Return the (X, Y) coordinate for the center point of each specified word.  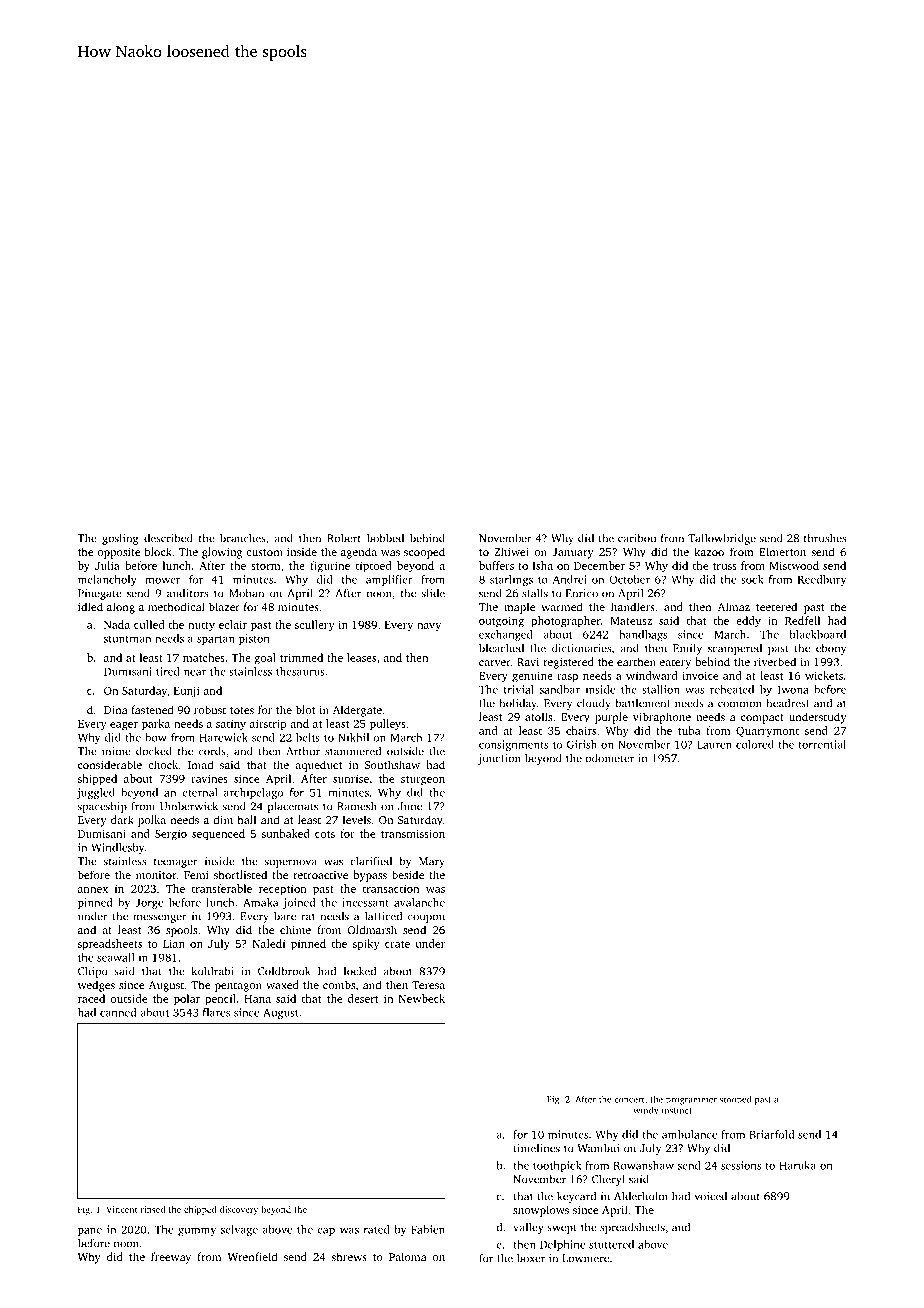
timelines (537, 1148)
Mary (432, 862)
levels (357, 819)
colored (755, 744)
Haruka (797, 1165)
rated (377, 1229)
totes (242, 710)
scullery (315, 626)
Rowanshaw (643, 1165)
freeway (171, 1258)
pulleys (388, 725)
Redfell (802, 620)
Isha (542, 565)
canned (118, 1012)
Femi (196, 875)
